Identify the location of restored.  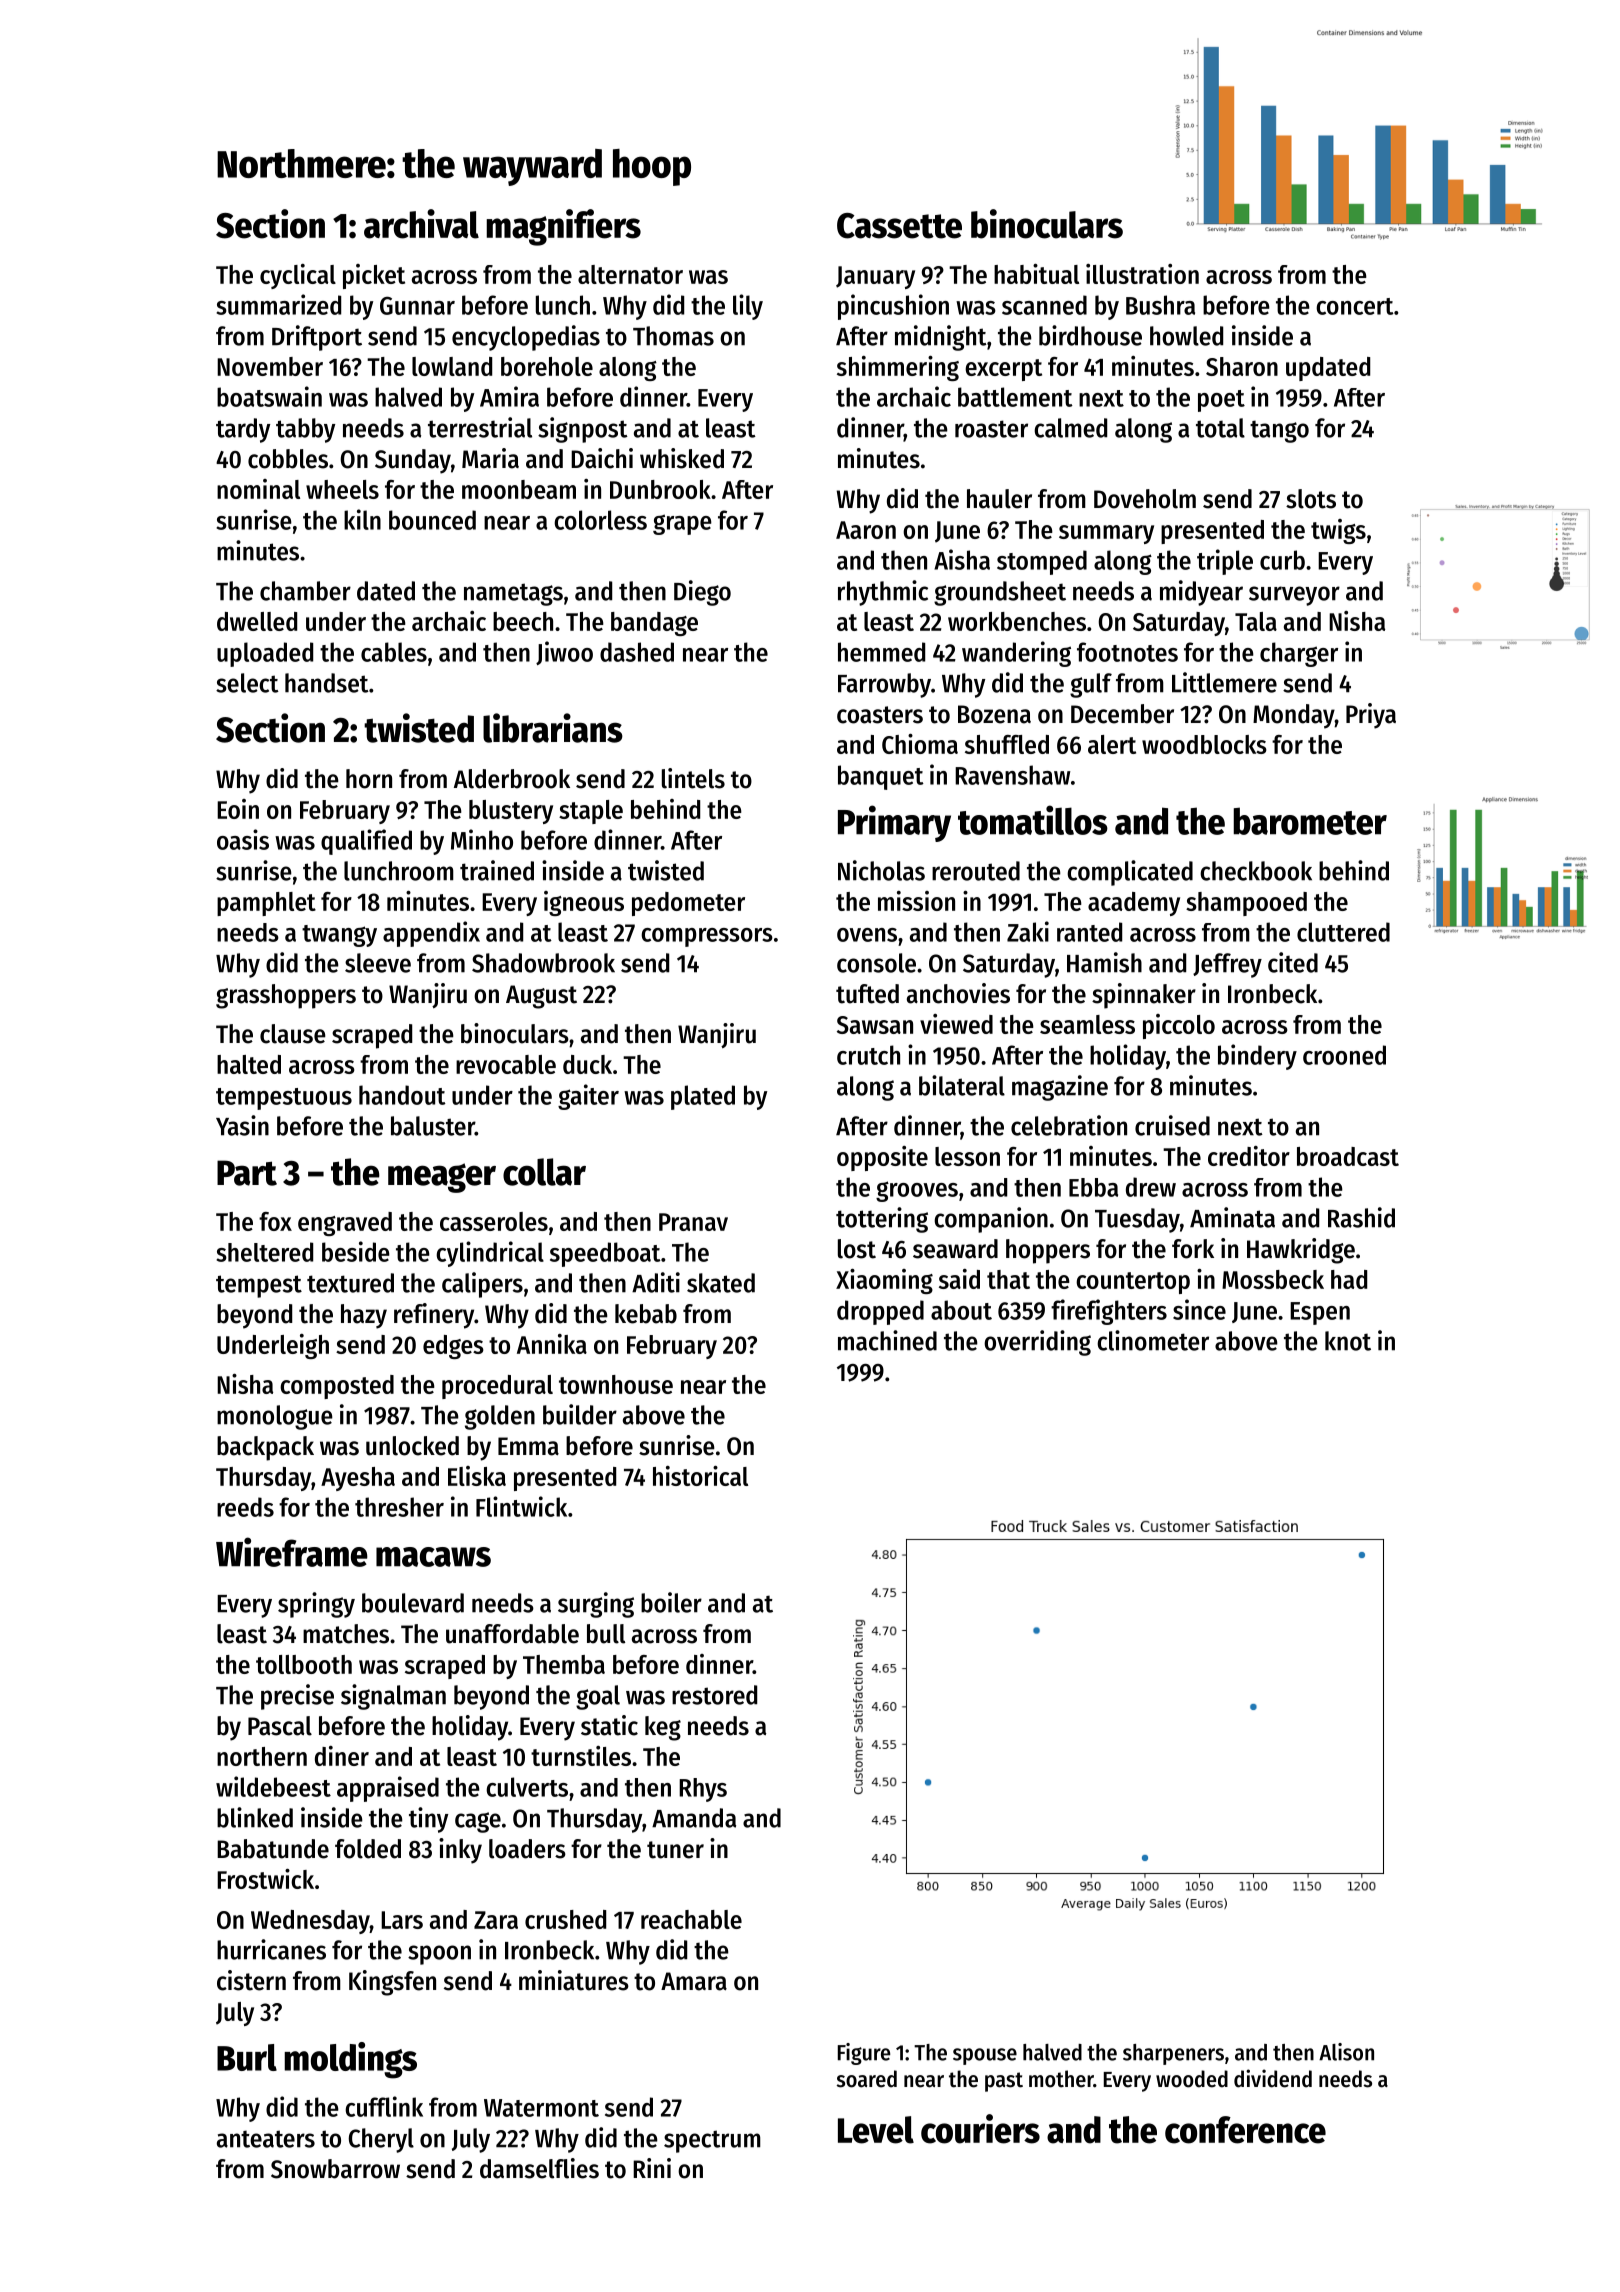
(714, 1695).
